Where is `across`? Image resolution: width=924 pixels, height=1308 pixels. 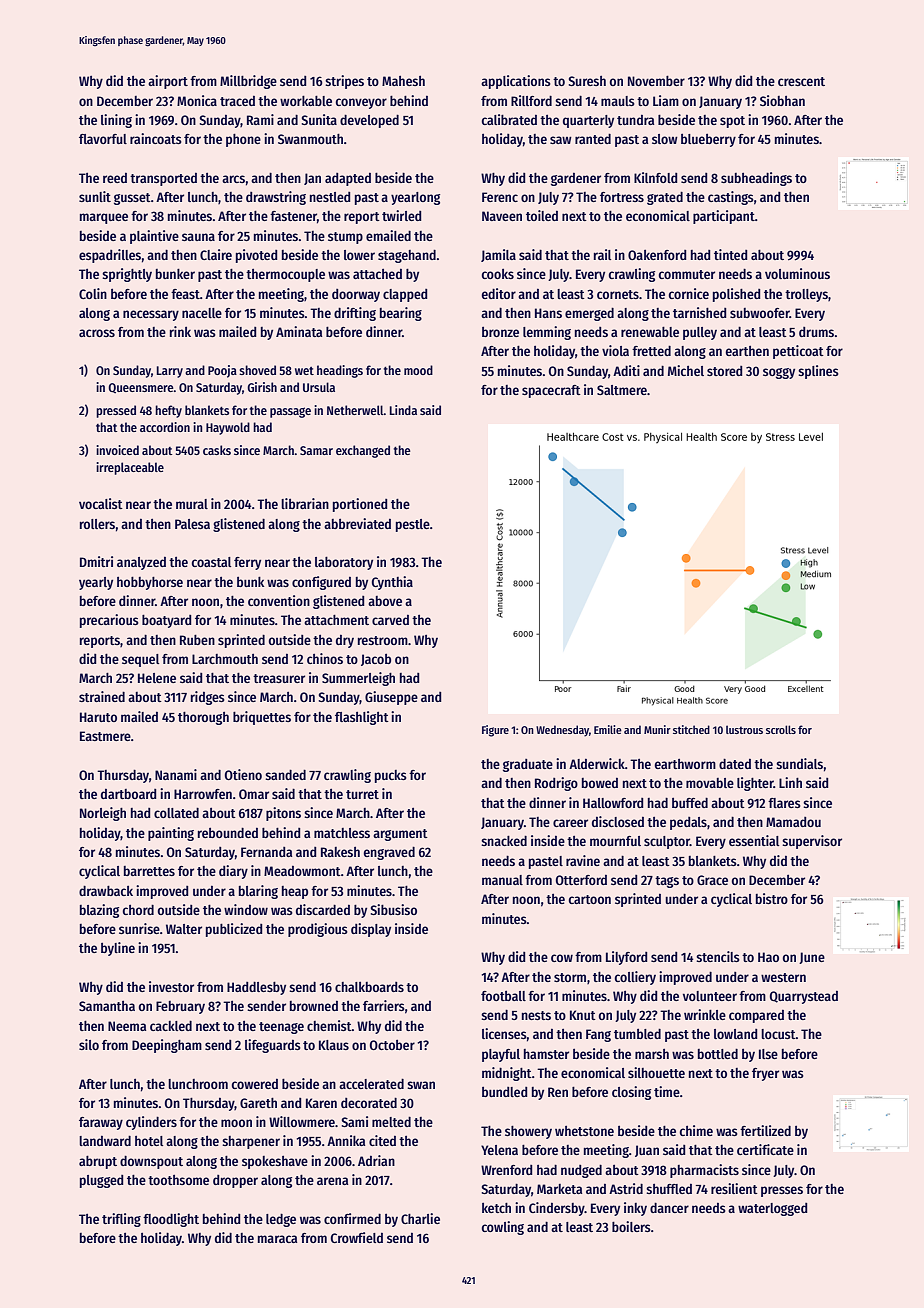 across is located at coordinates (97, 333).
